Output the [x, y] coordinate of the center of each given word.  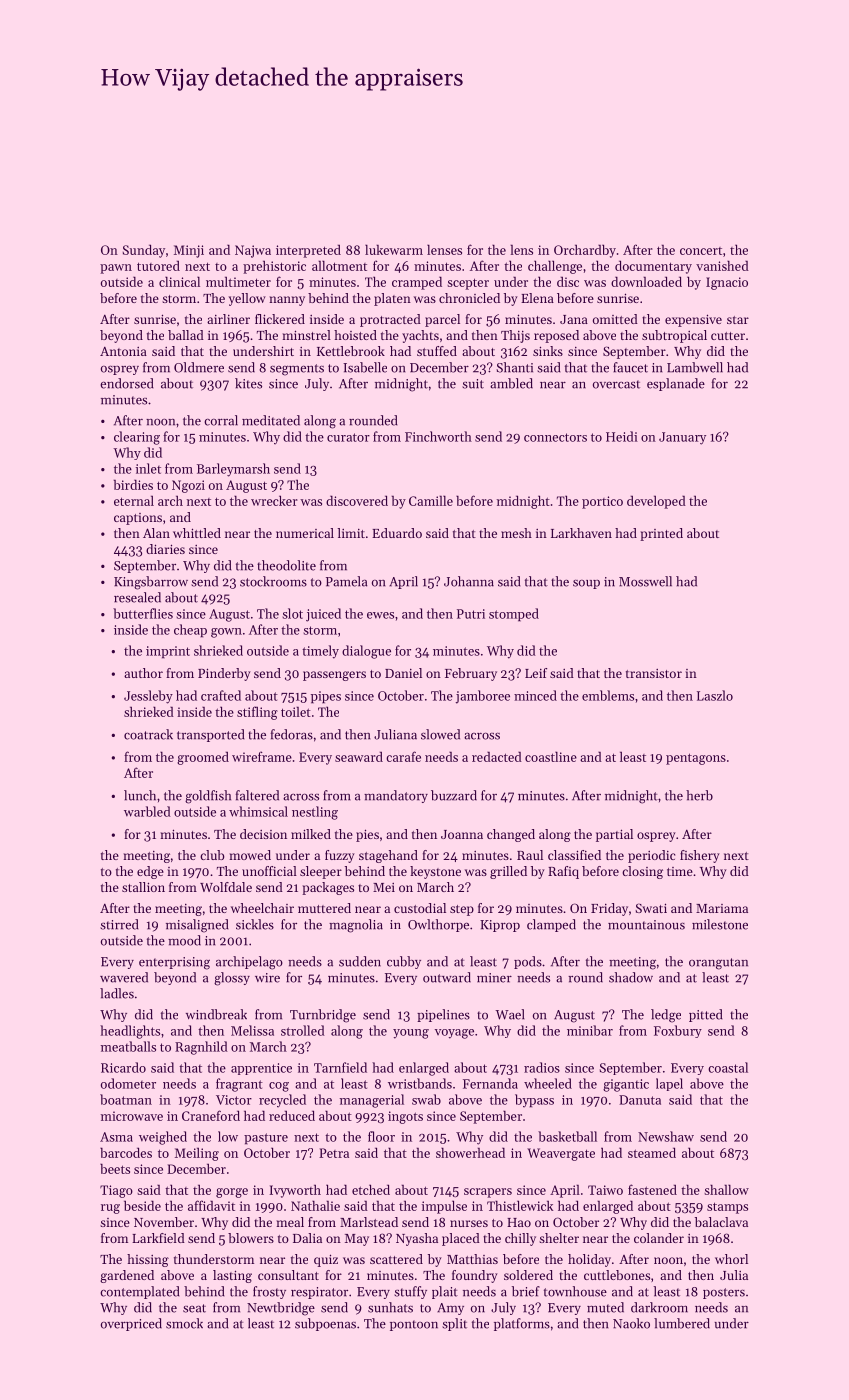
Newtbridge [281, 1309]
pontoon [414, 1325]
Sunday [144, 251]
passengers [334, 676]
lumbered [682, 1323]
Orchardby [585, 251]
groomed [203, 758]
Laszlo [715, 695]
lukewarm [394, 249]
